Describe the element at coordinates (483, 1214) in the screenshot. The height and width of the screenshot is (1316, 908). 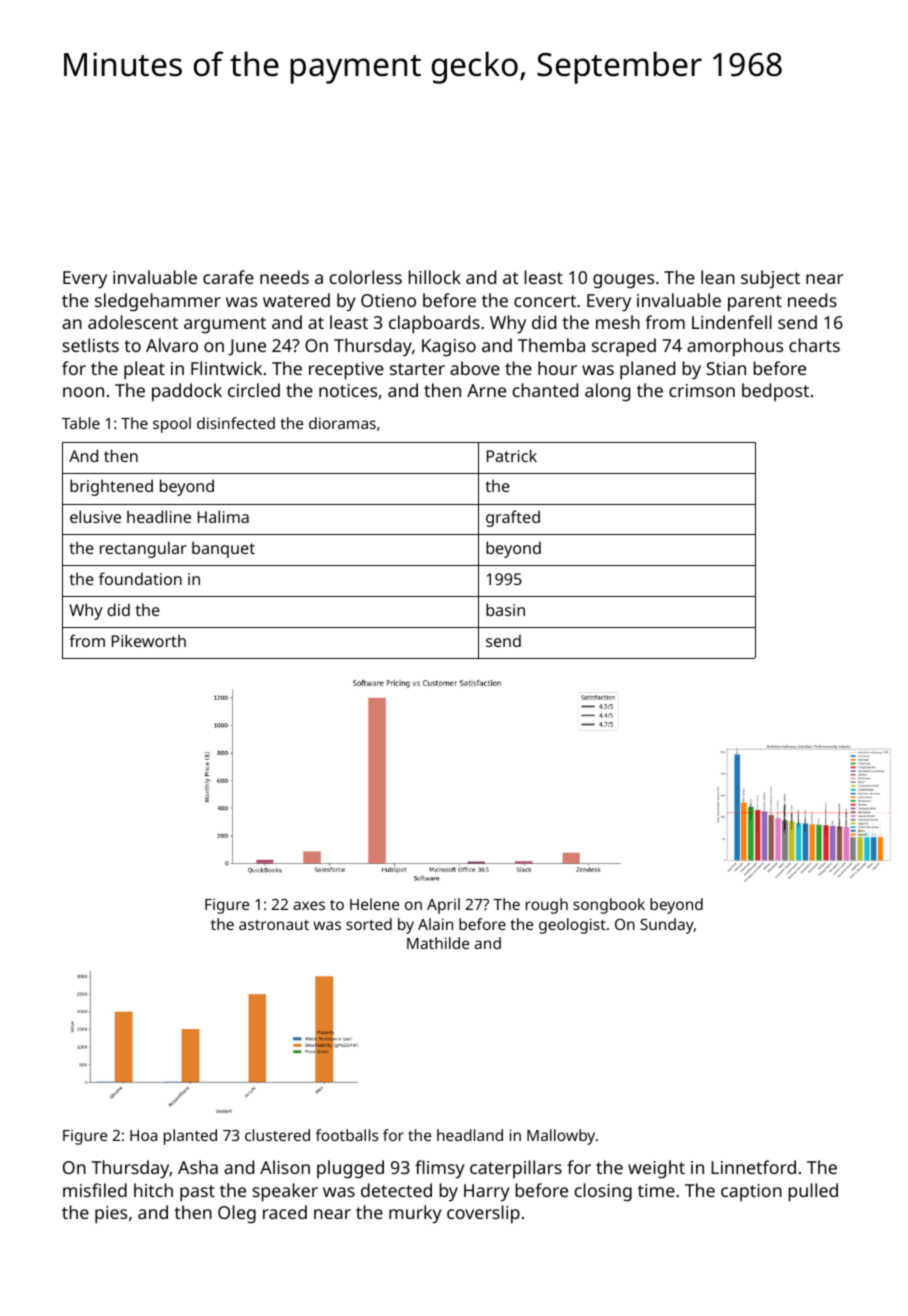
I see `coverslip` at that location.
